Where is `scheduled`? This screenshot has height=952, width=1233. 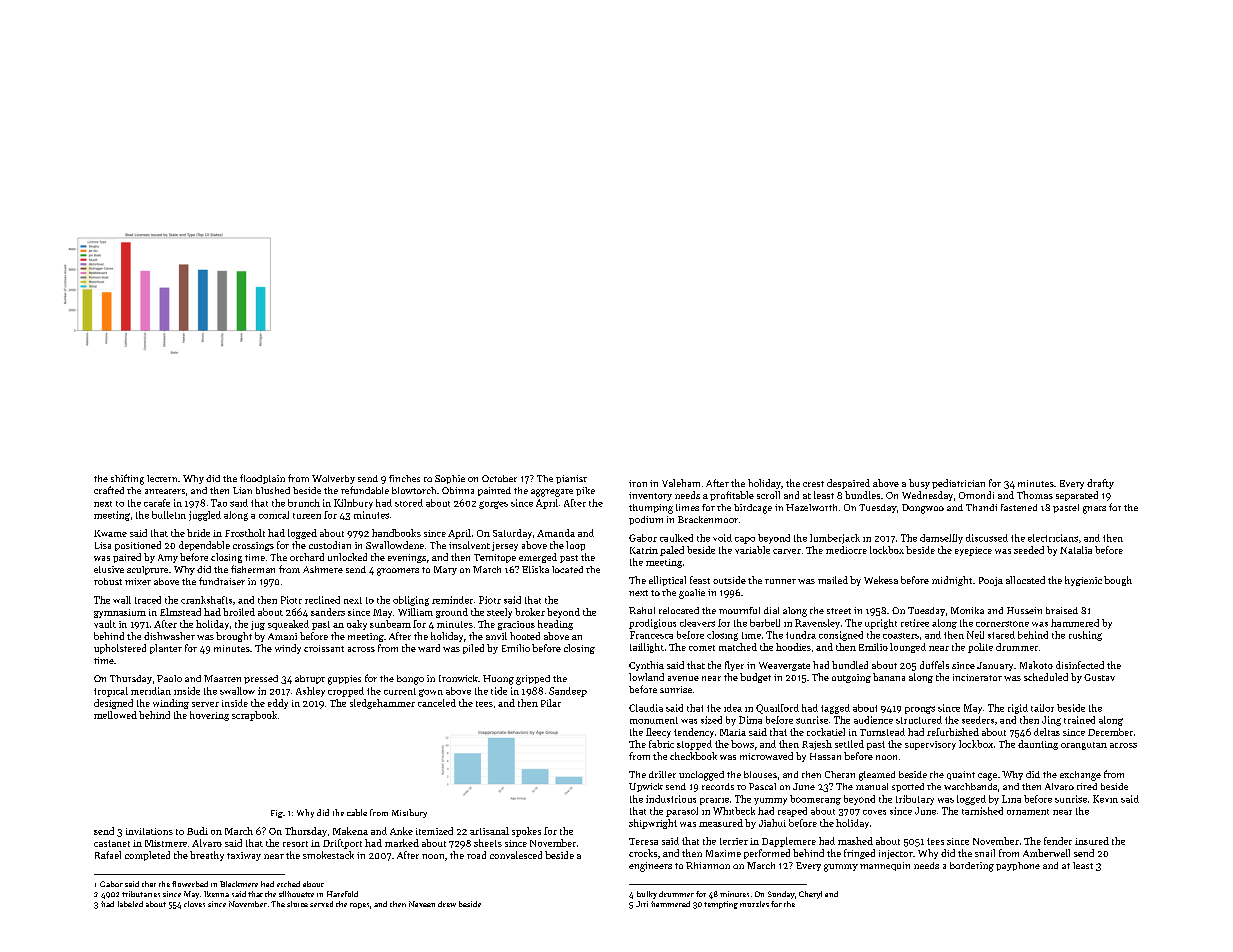 scheduled is located at coordinates (1046, 677).
